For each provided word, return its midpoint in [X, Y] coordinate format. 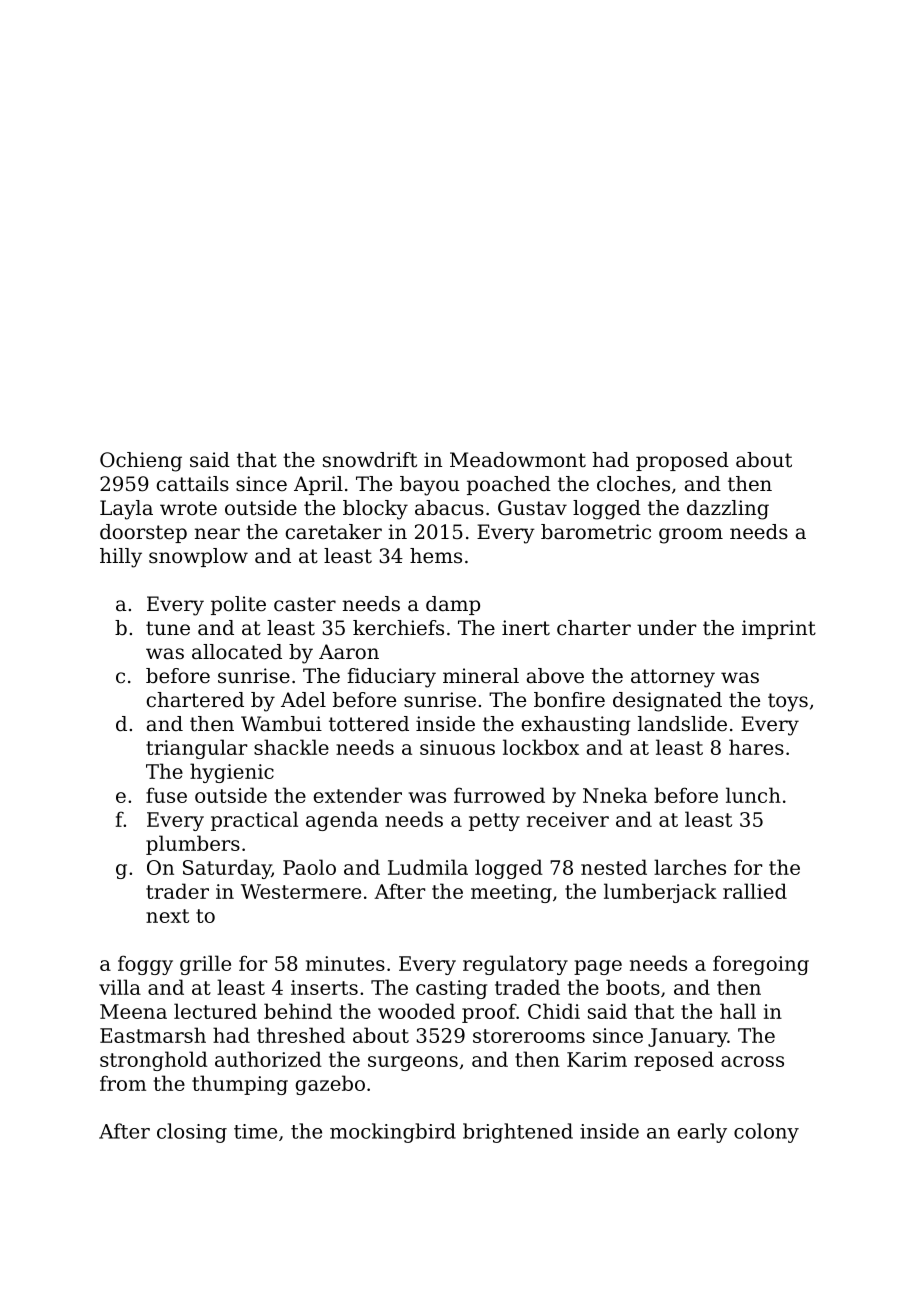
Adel [303, 700]
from [123, 1083]
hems [436, 556]
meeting [511, 893]
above [555, 676]
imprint [779, 629]
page [598, 967]
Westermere [301, 891]
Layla [126, 510]
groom [691, 536]
